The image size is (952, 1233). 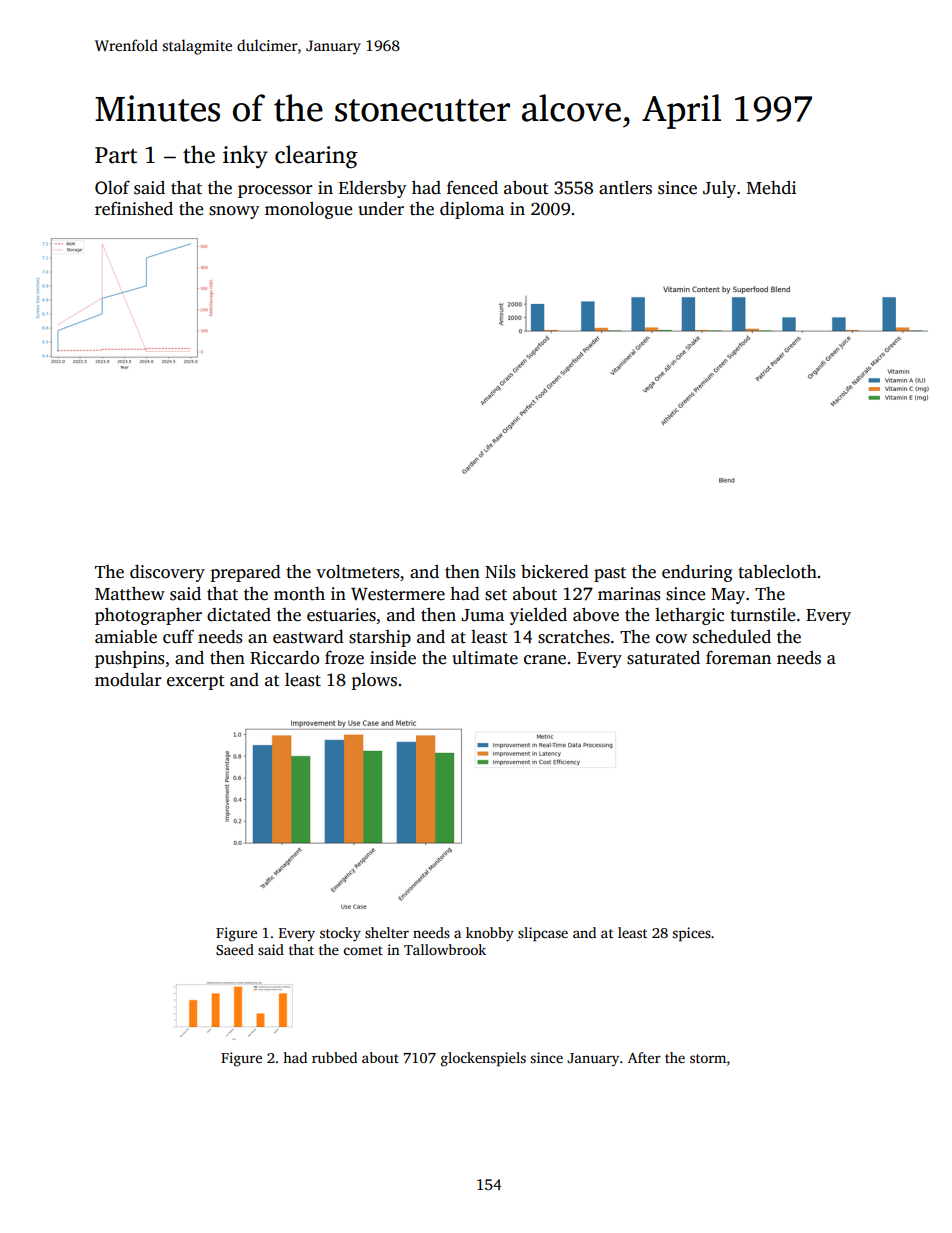 What do you see at coordinates (771, 188) in the page?
I see `Mehdi` at bounding box center [771, 188].
